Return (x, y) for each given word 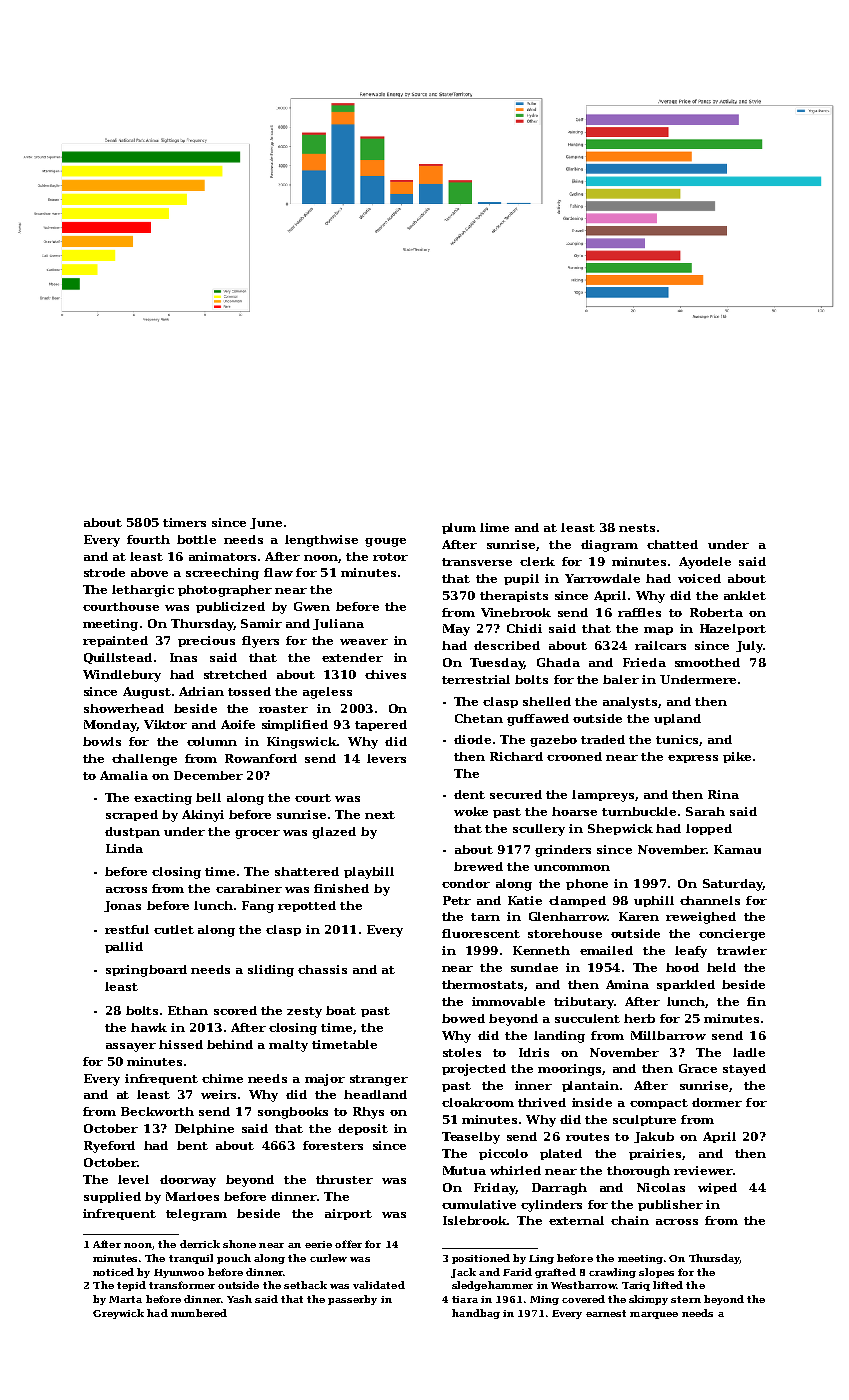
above (149, 572)
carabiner (249, 888)
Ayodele (705, 563)
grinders (563, 851)
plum (459, 528)
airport (348, 1214)
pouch (234, 1259)
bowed (463, 1018)
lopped (709, 829)
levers (386, 758)
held (721, 967)
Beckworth (157, 1111)
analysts (630, 703)
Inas (183, 657)
